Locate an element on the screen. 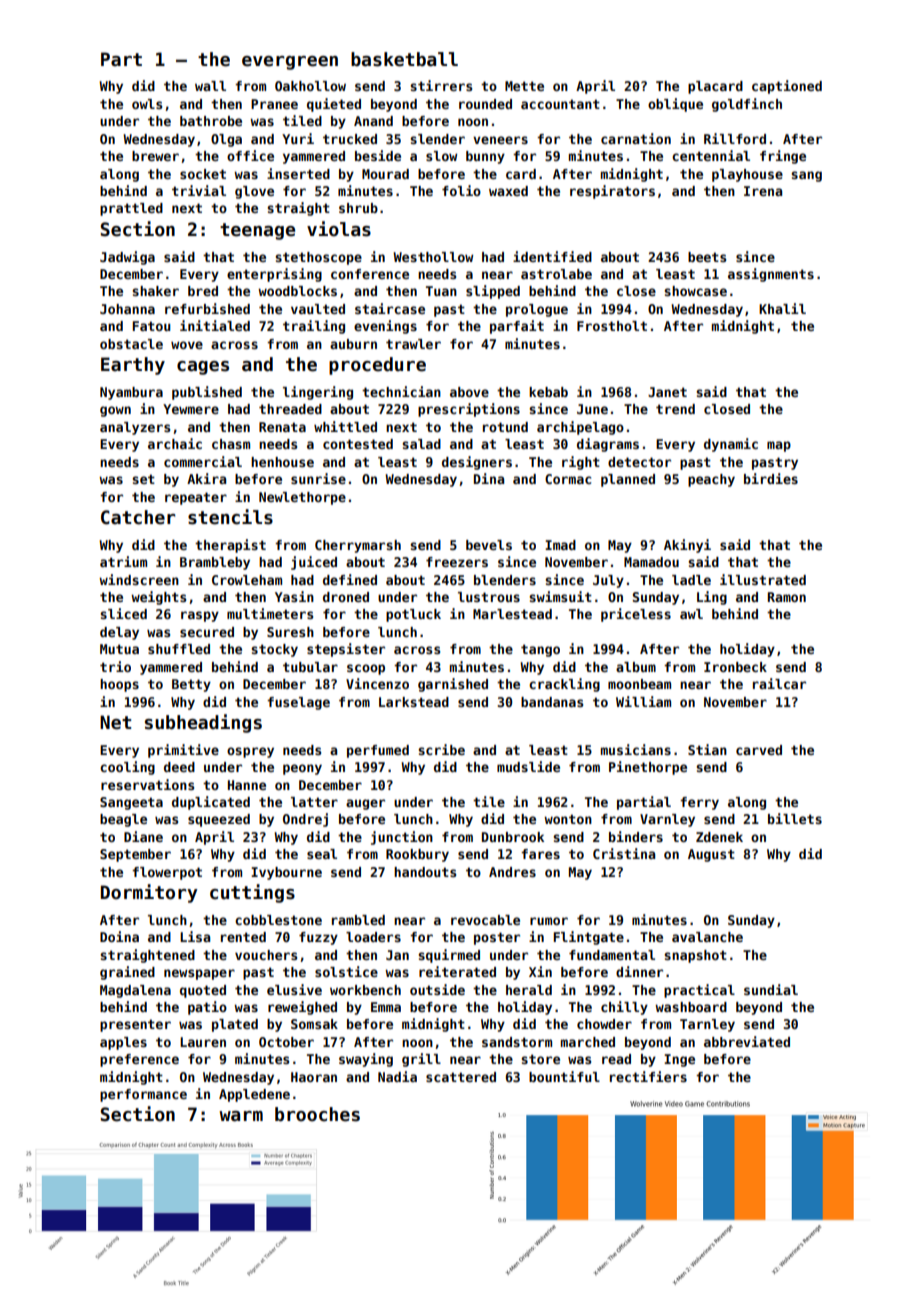  Janet is located at coordinates (667, 392).
